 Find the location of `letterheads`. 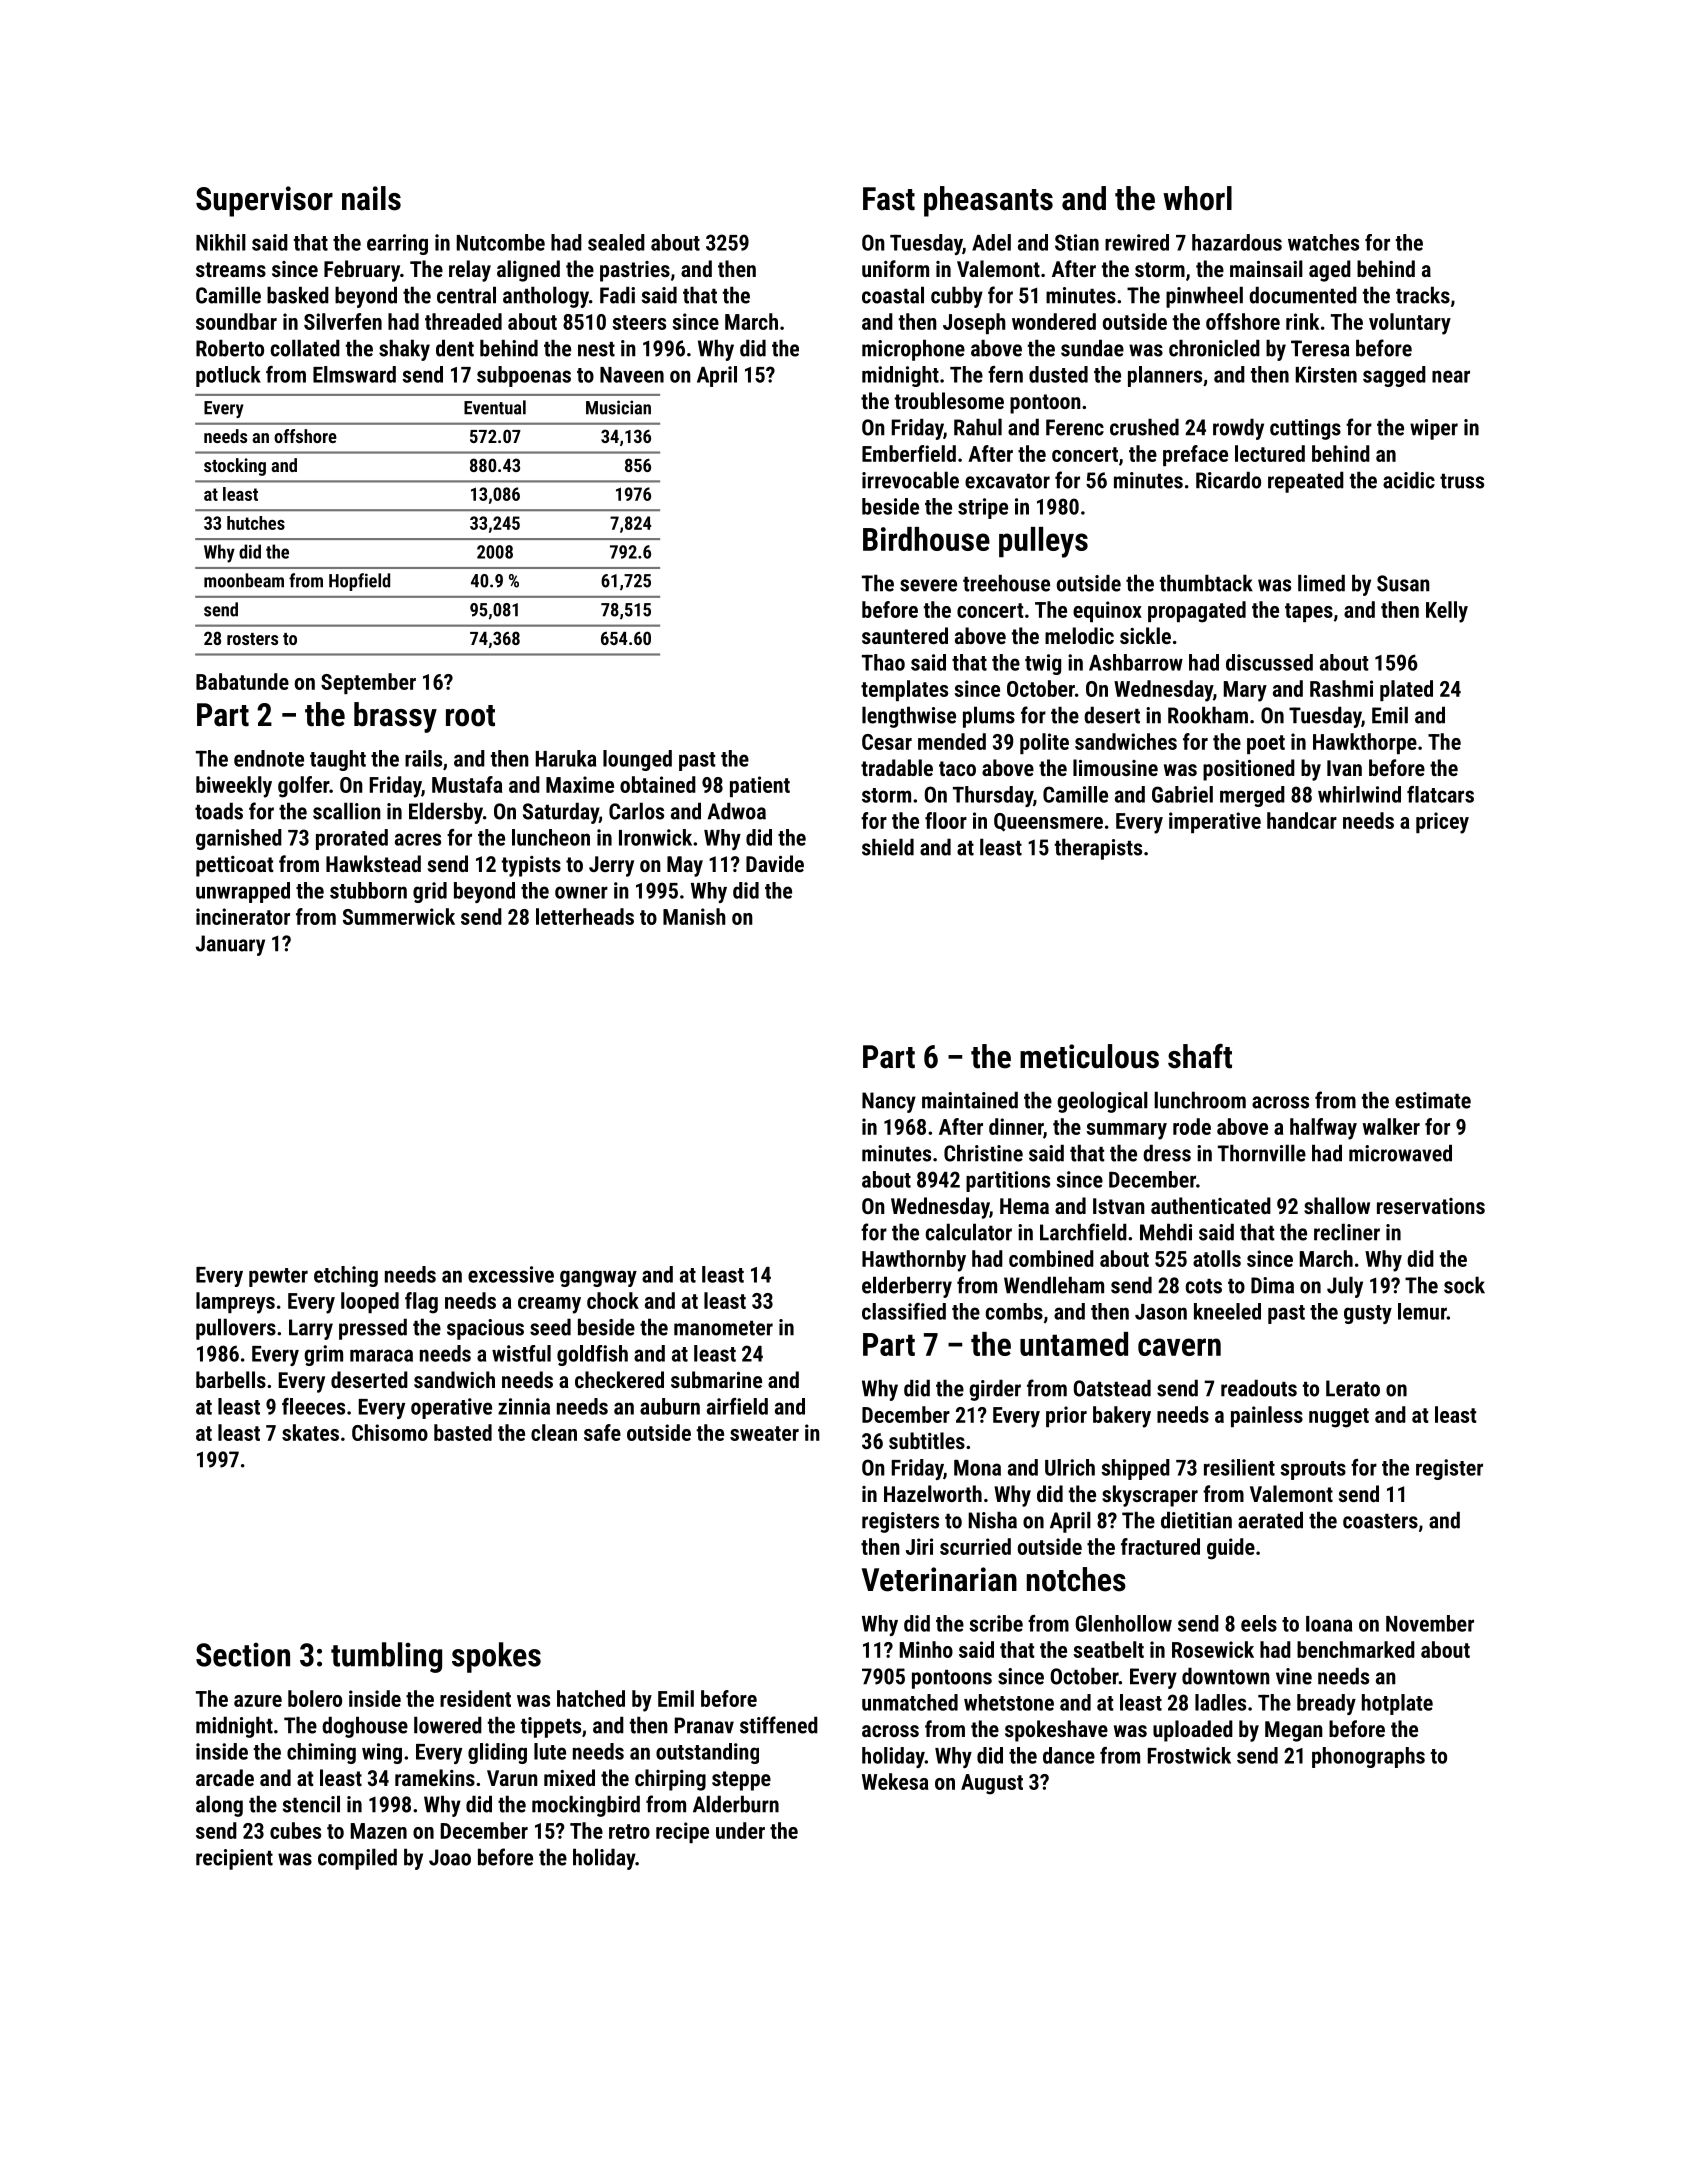

letterheads is located at coordinates (585, 916).
